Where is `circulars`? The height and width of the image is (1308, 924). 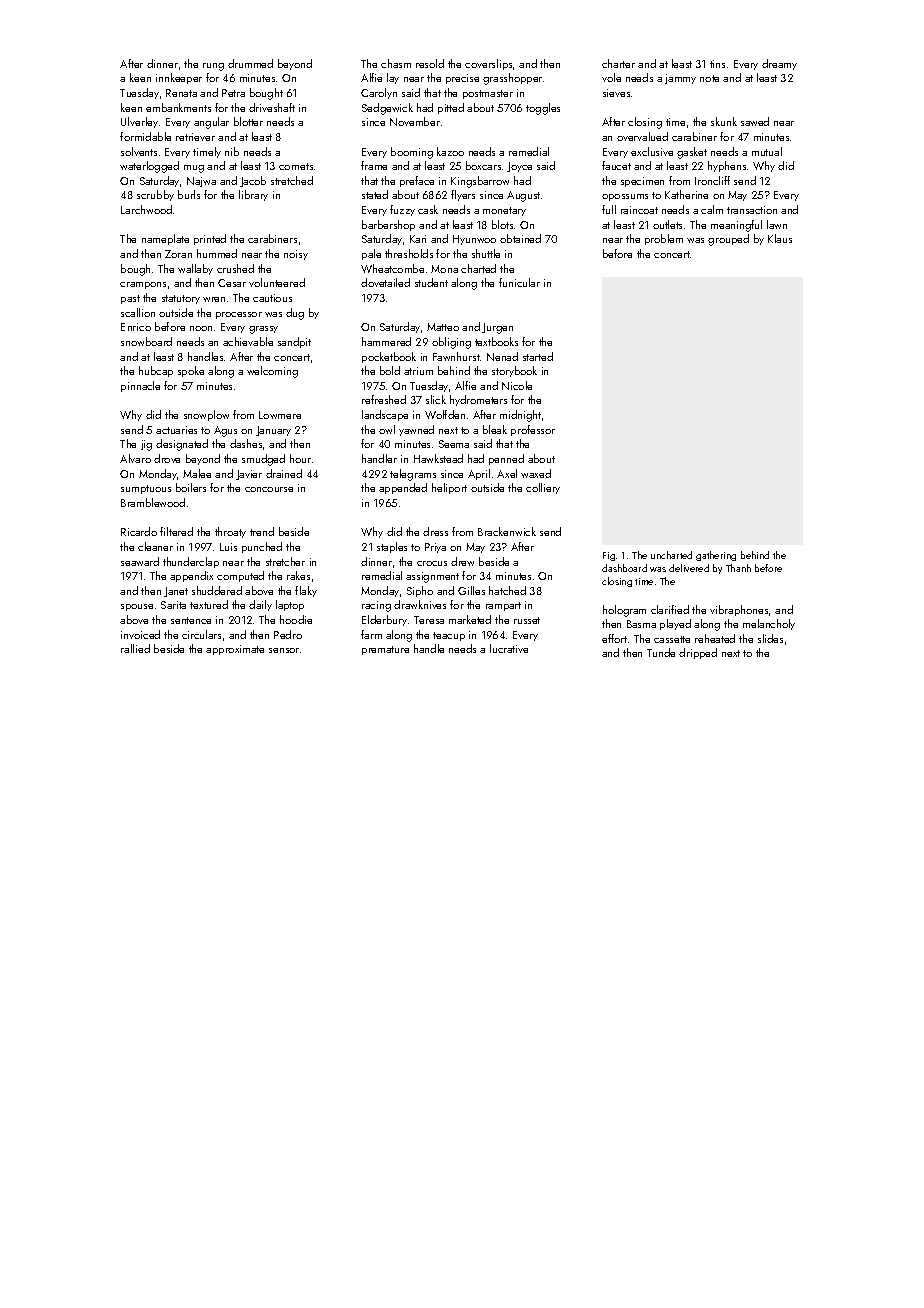 circulars is located at coordinates (201, 634).
